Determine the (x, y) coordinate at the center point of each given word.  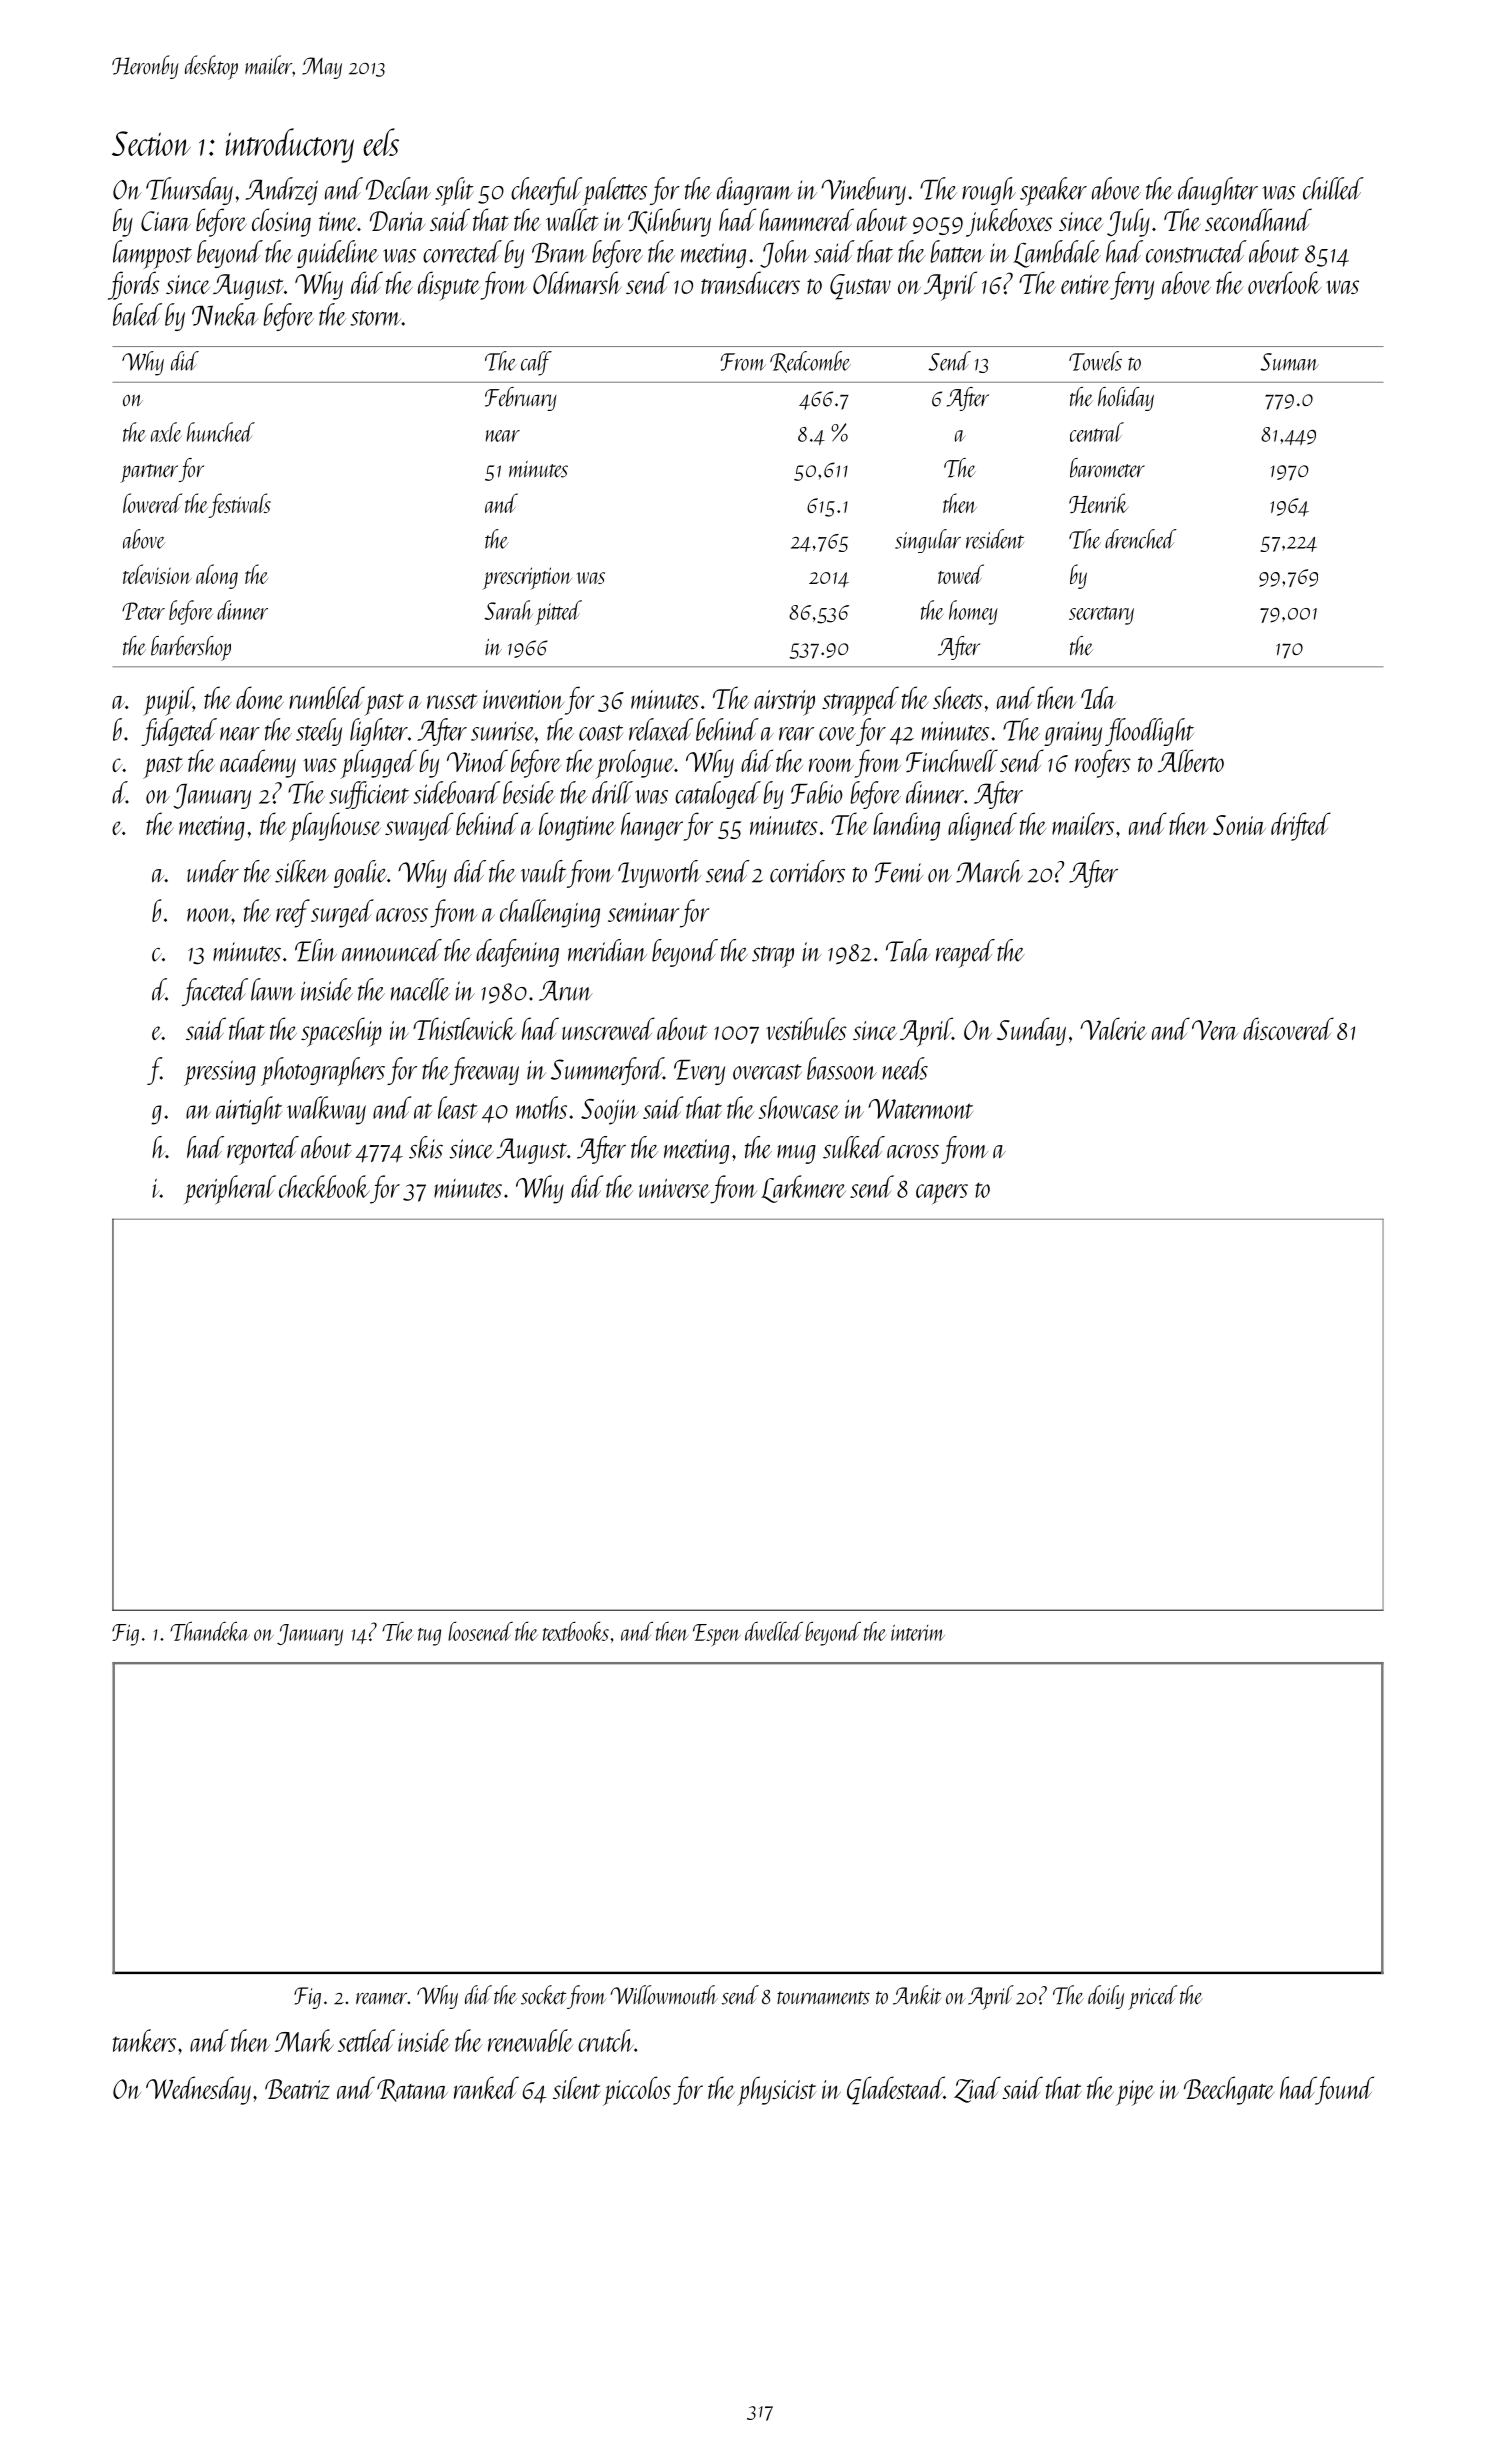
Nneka (225, 314)
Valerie (1113, 1028)
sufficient (369, 795)
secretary (1101, 615)
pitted (558, 613)
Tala (908, 950)
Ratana (412, 2090)
